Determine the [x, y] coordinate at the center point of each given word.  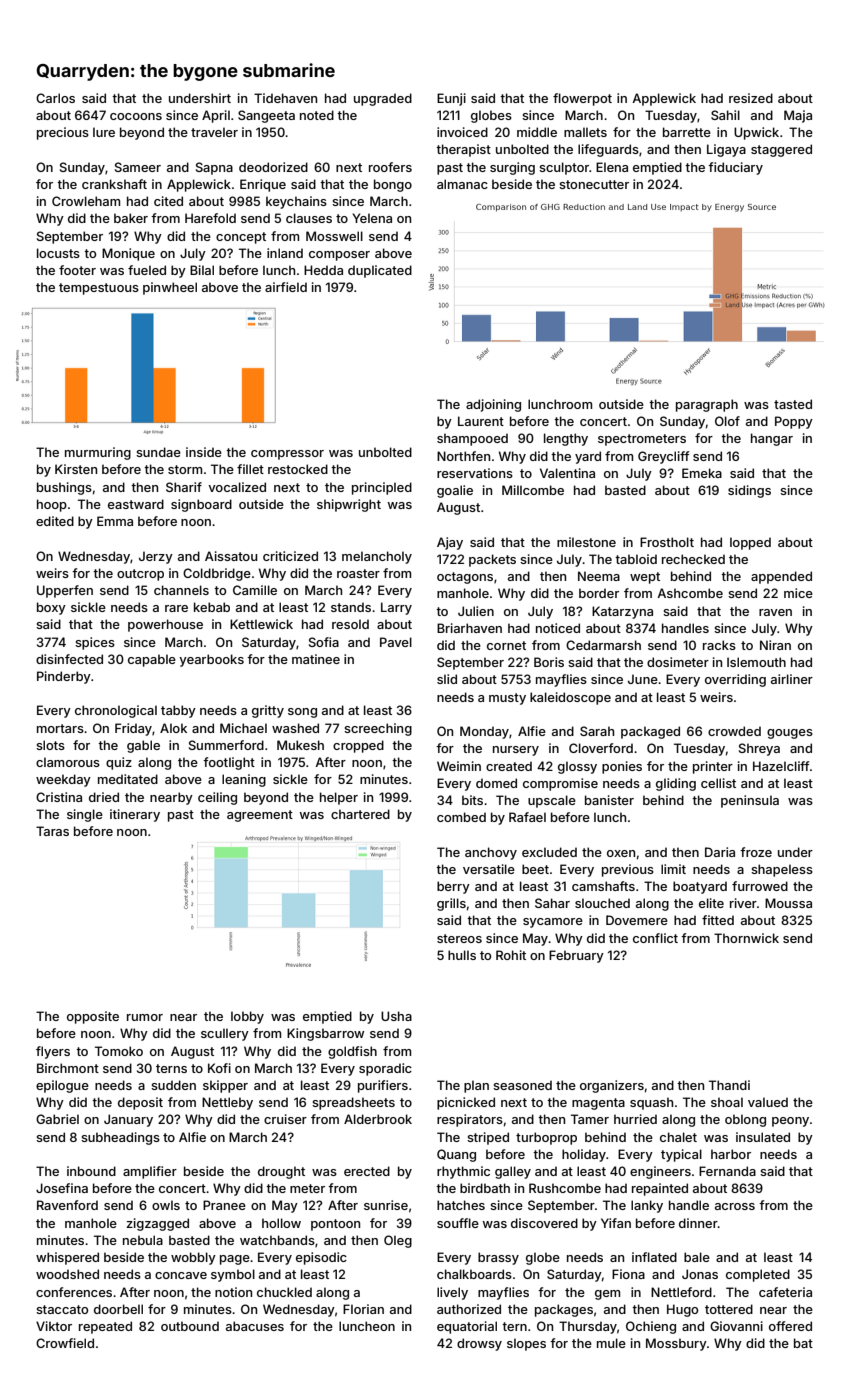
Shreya [759, 749]
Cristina [59, 797]
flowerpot [582, 99]
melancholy [377, 557]
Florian [363, 1309]
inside [204, 452]
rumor [145, 1017]
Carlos [55, 98]
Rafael [527, 817]
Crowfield [65, 1343]
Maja [798, 116]
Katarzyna [622, 612]
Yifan [616, 1223]
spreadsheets [353, 1103]
